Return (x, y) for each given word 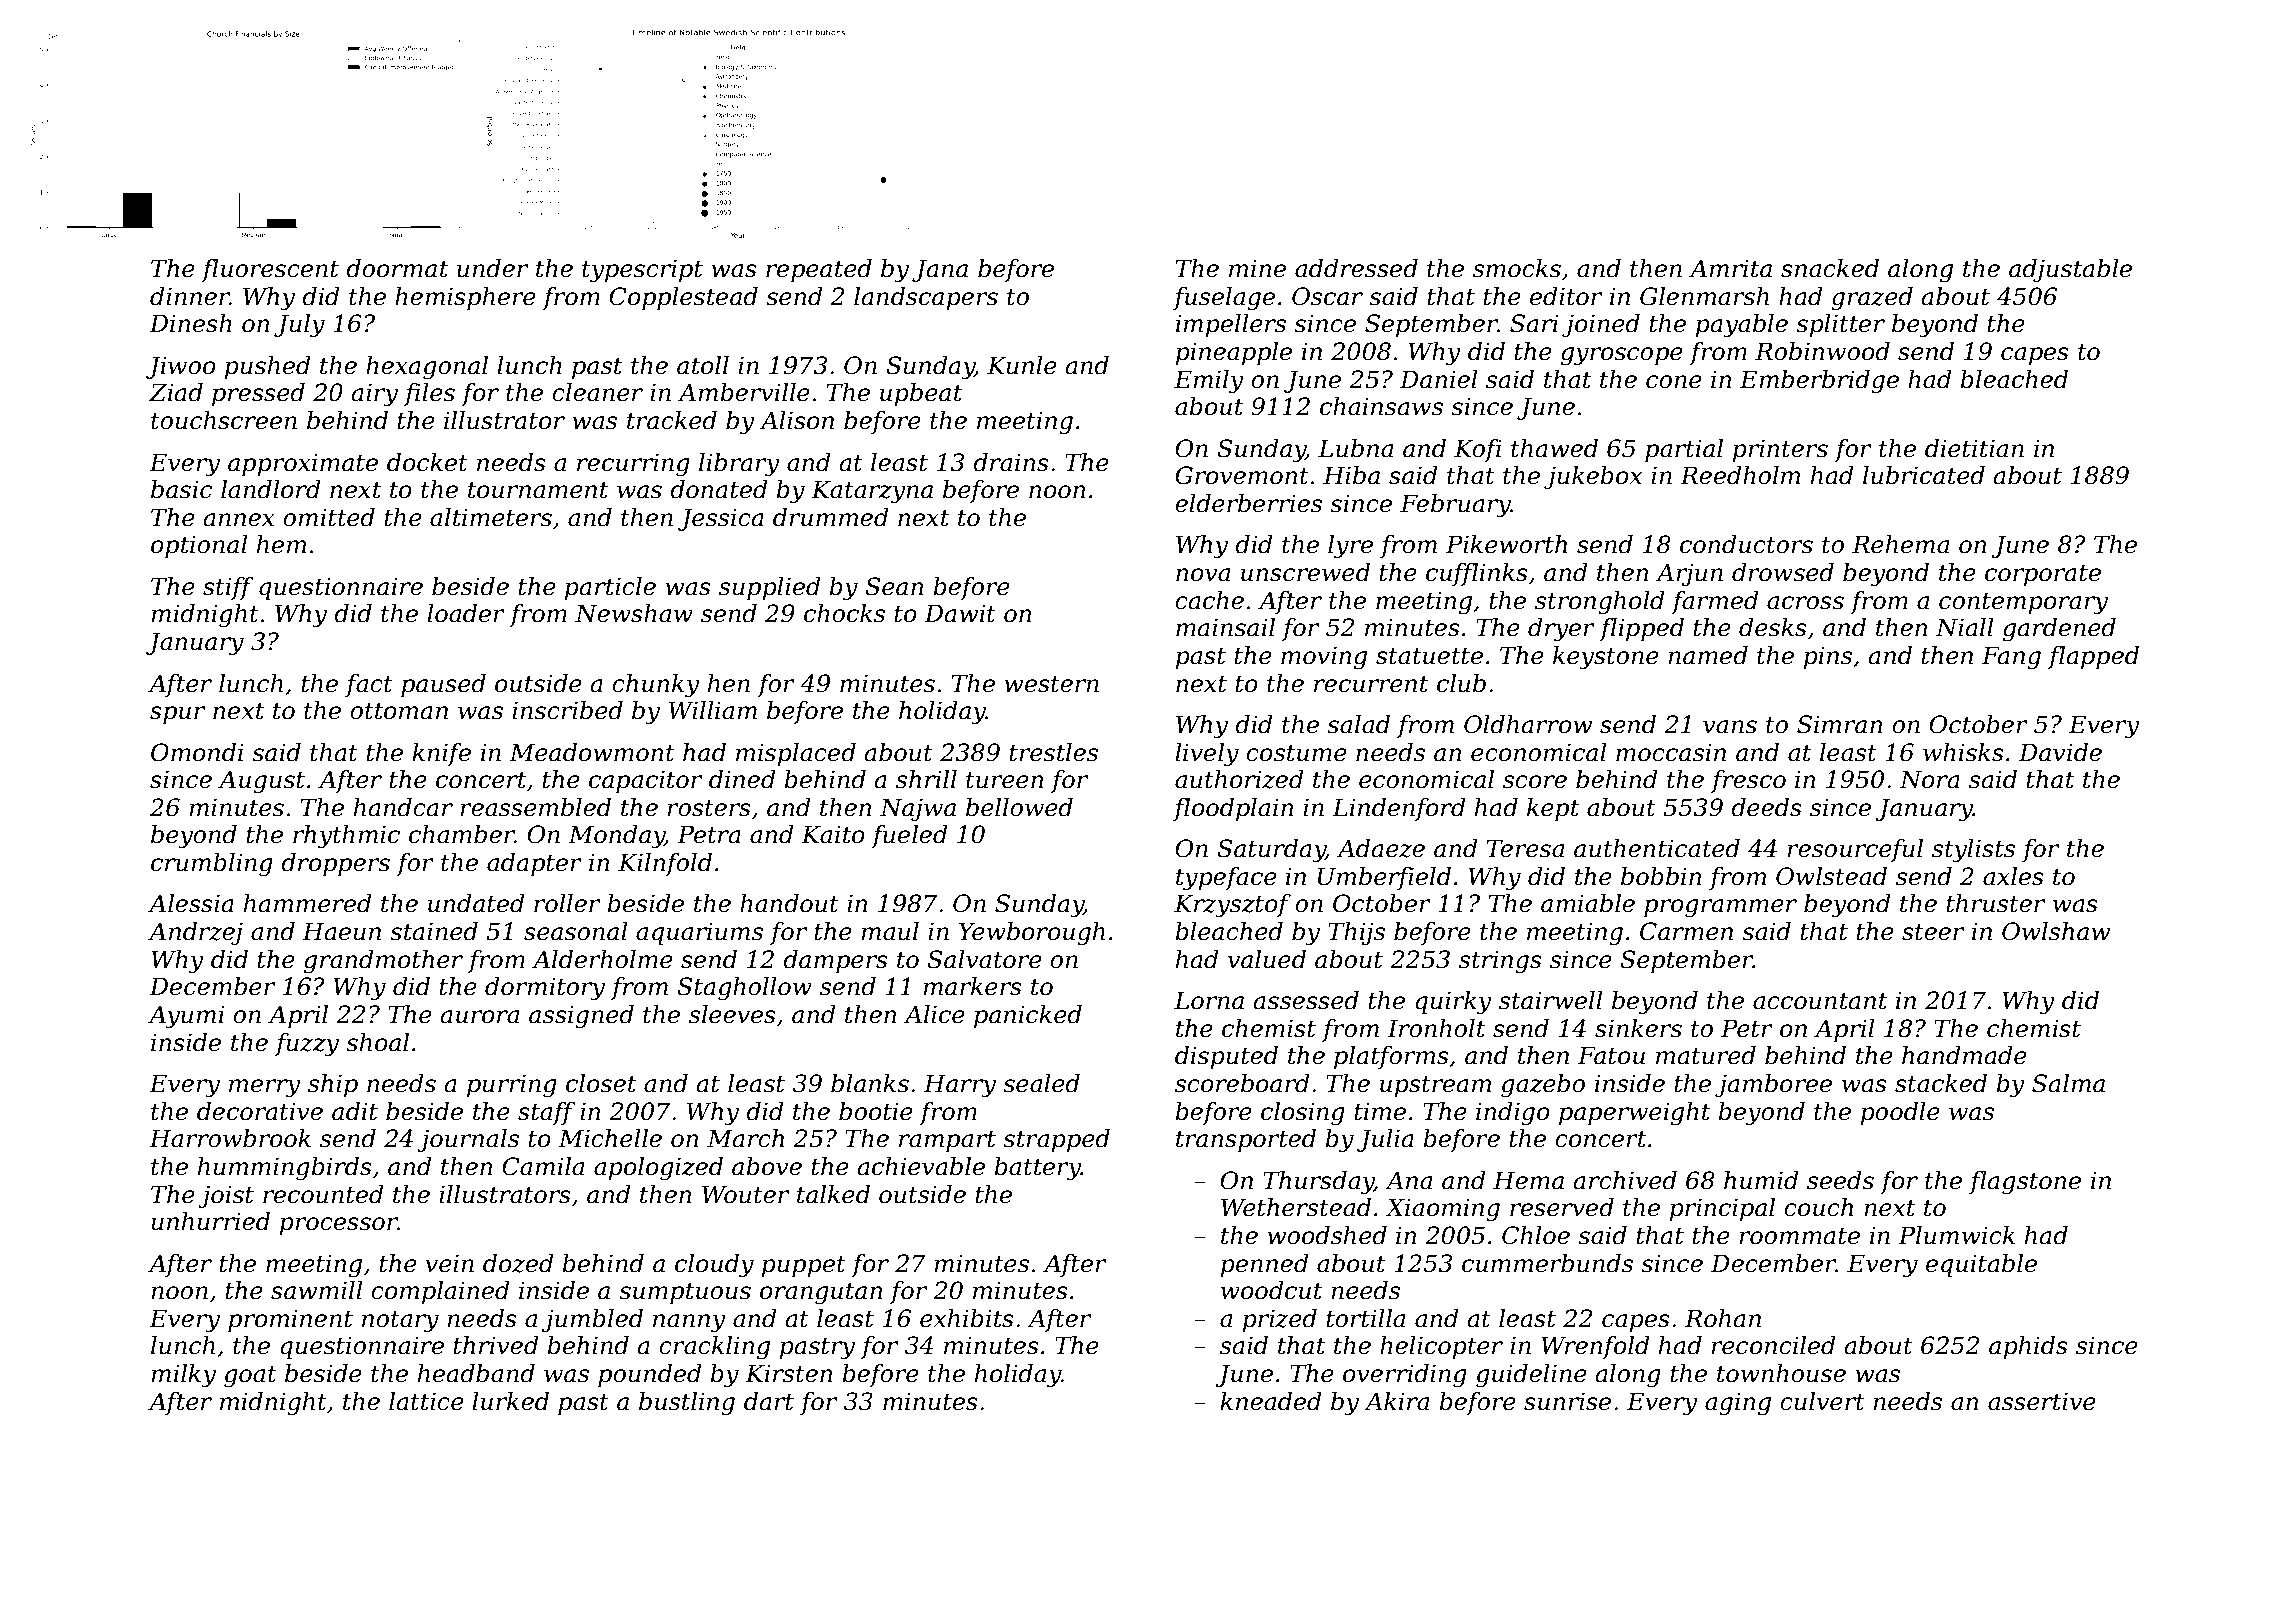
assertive (2042, 1401)
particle (610, 588)
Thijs (1356, 934)
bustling (687, 1404)
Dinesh (190, 323)
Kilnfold (665, 864)
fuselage (1224, 299)
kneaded (1271, 1401)
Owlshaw (2056, 931)
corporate (2043, 575)
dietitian (1974, 448)
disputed (1226, 1057)
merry (265, 1088)
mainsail (1225, 627)
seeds (1840, 1180)
